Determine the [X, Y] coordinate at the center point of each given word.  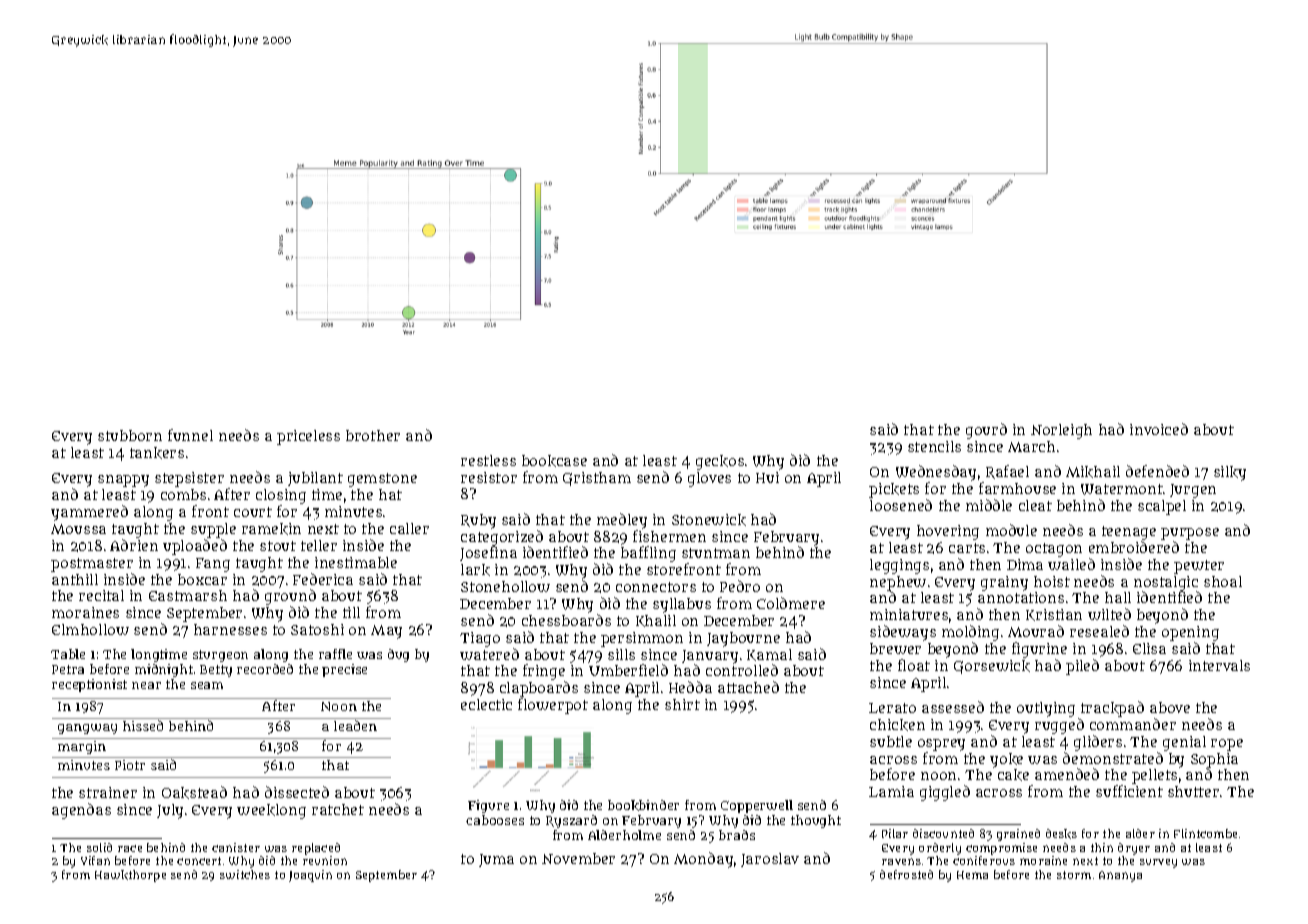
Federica [323, 579]
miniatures [909, 614]
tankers [157, 453]
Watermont [1122, 489]
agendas [81, 811]
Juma [496, 860]
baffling [648, 554]
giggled [945, 793]
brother [373, 435]
